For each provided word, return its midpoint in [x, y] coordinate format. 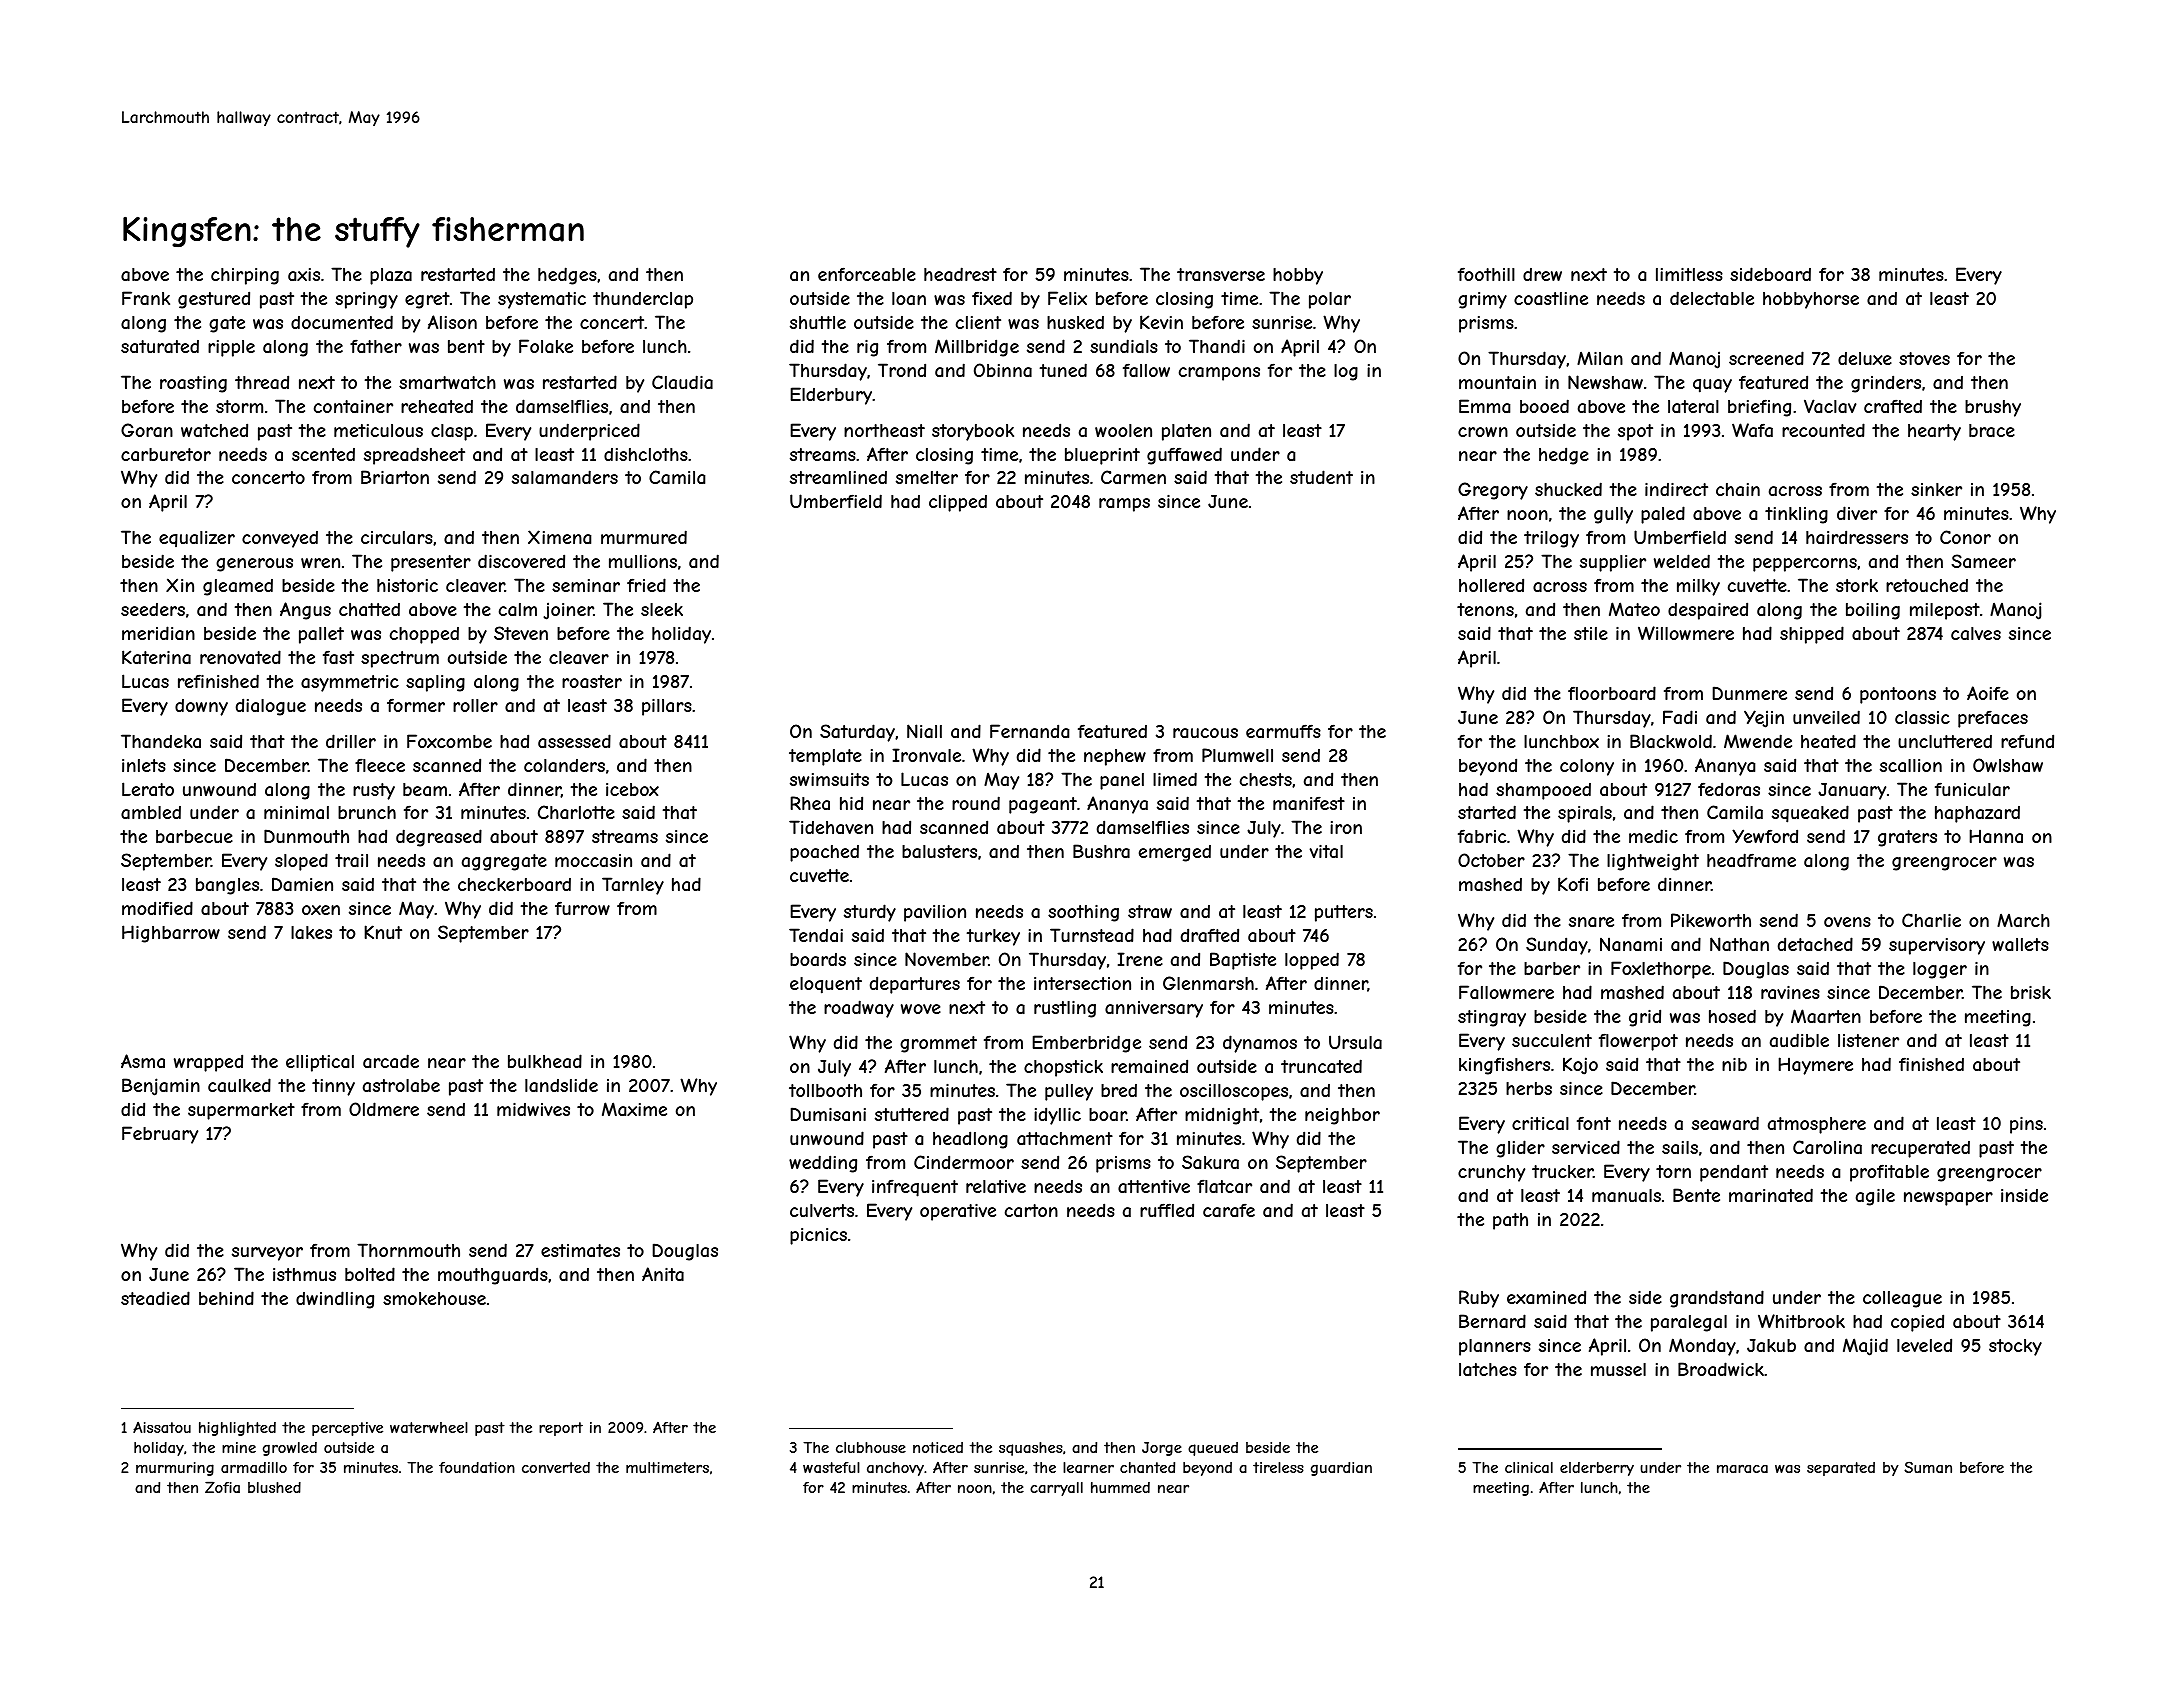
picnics [818, 1236]
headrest [960, 274]
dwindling [335, 1300]
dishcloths [646, 454]
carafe [1229, 1210]
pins [2026, 1125]
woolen [1123, 430]
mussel [1618, 1369]
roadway [859, 1009]
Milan [1600, 358]
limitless [1689, 274]
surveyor [267, 1254]
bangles [227, 886]
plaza [391, 276]
